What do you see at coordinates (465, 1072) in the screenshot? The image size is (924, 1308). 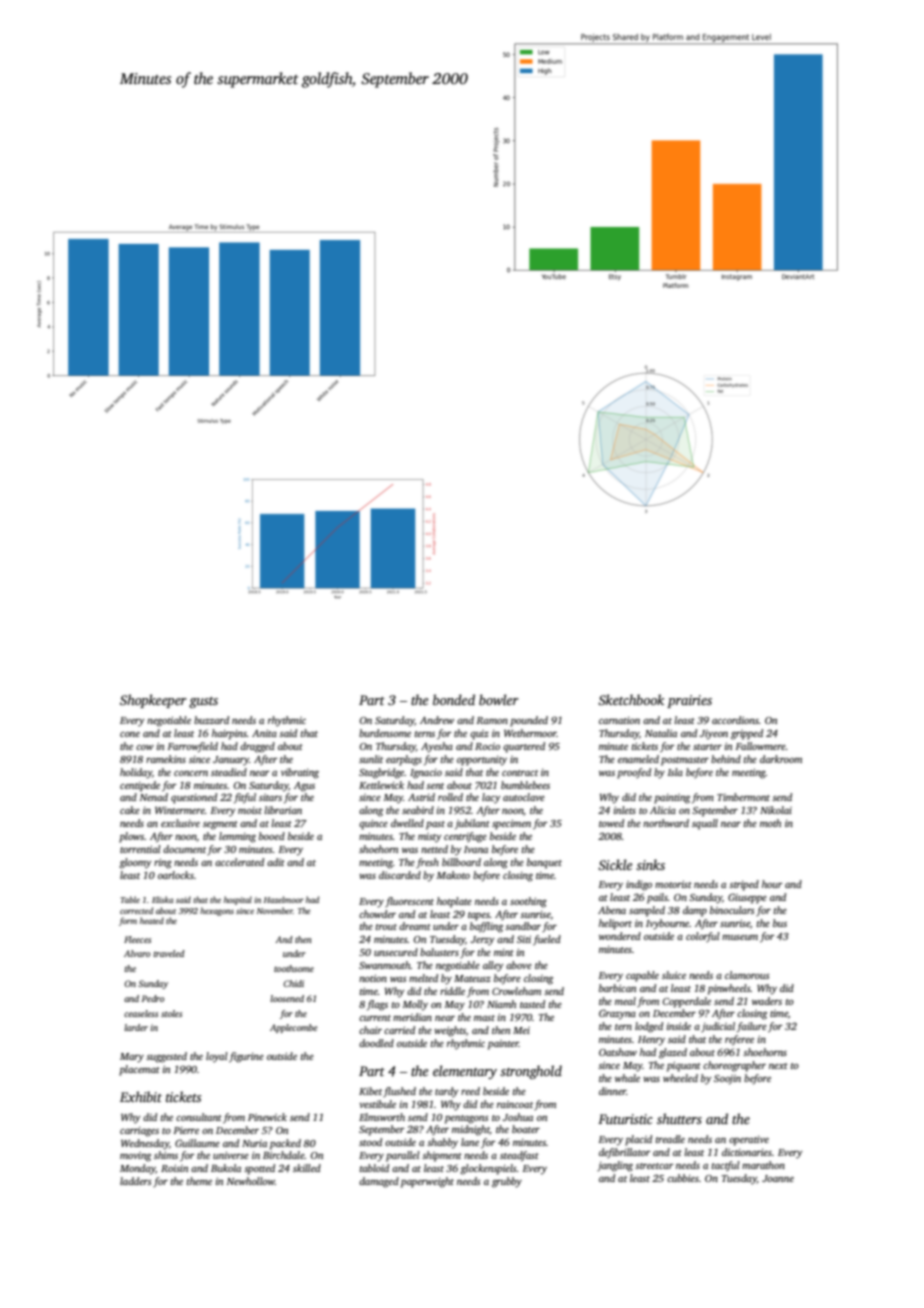 I see `elementary` at bounding box center [465, 1072].
